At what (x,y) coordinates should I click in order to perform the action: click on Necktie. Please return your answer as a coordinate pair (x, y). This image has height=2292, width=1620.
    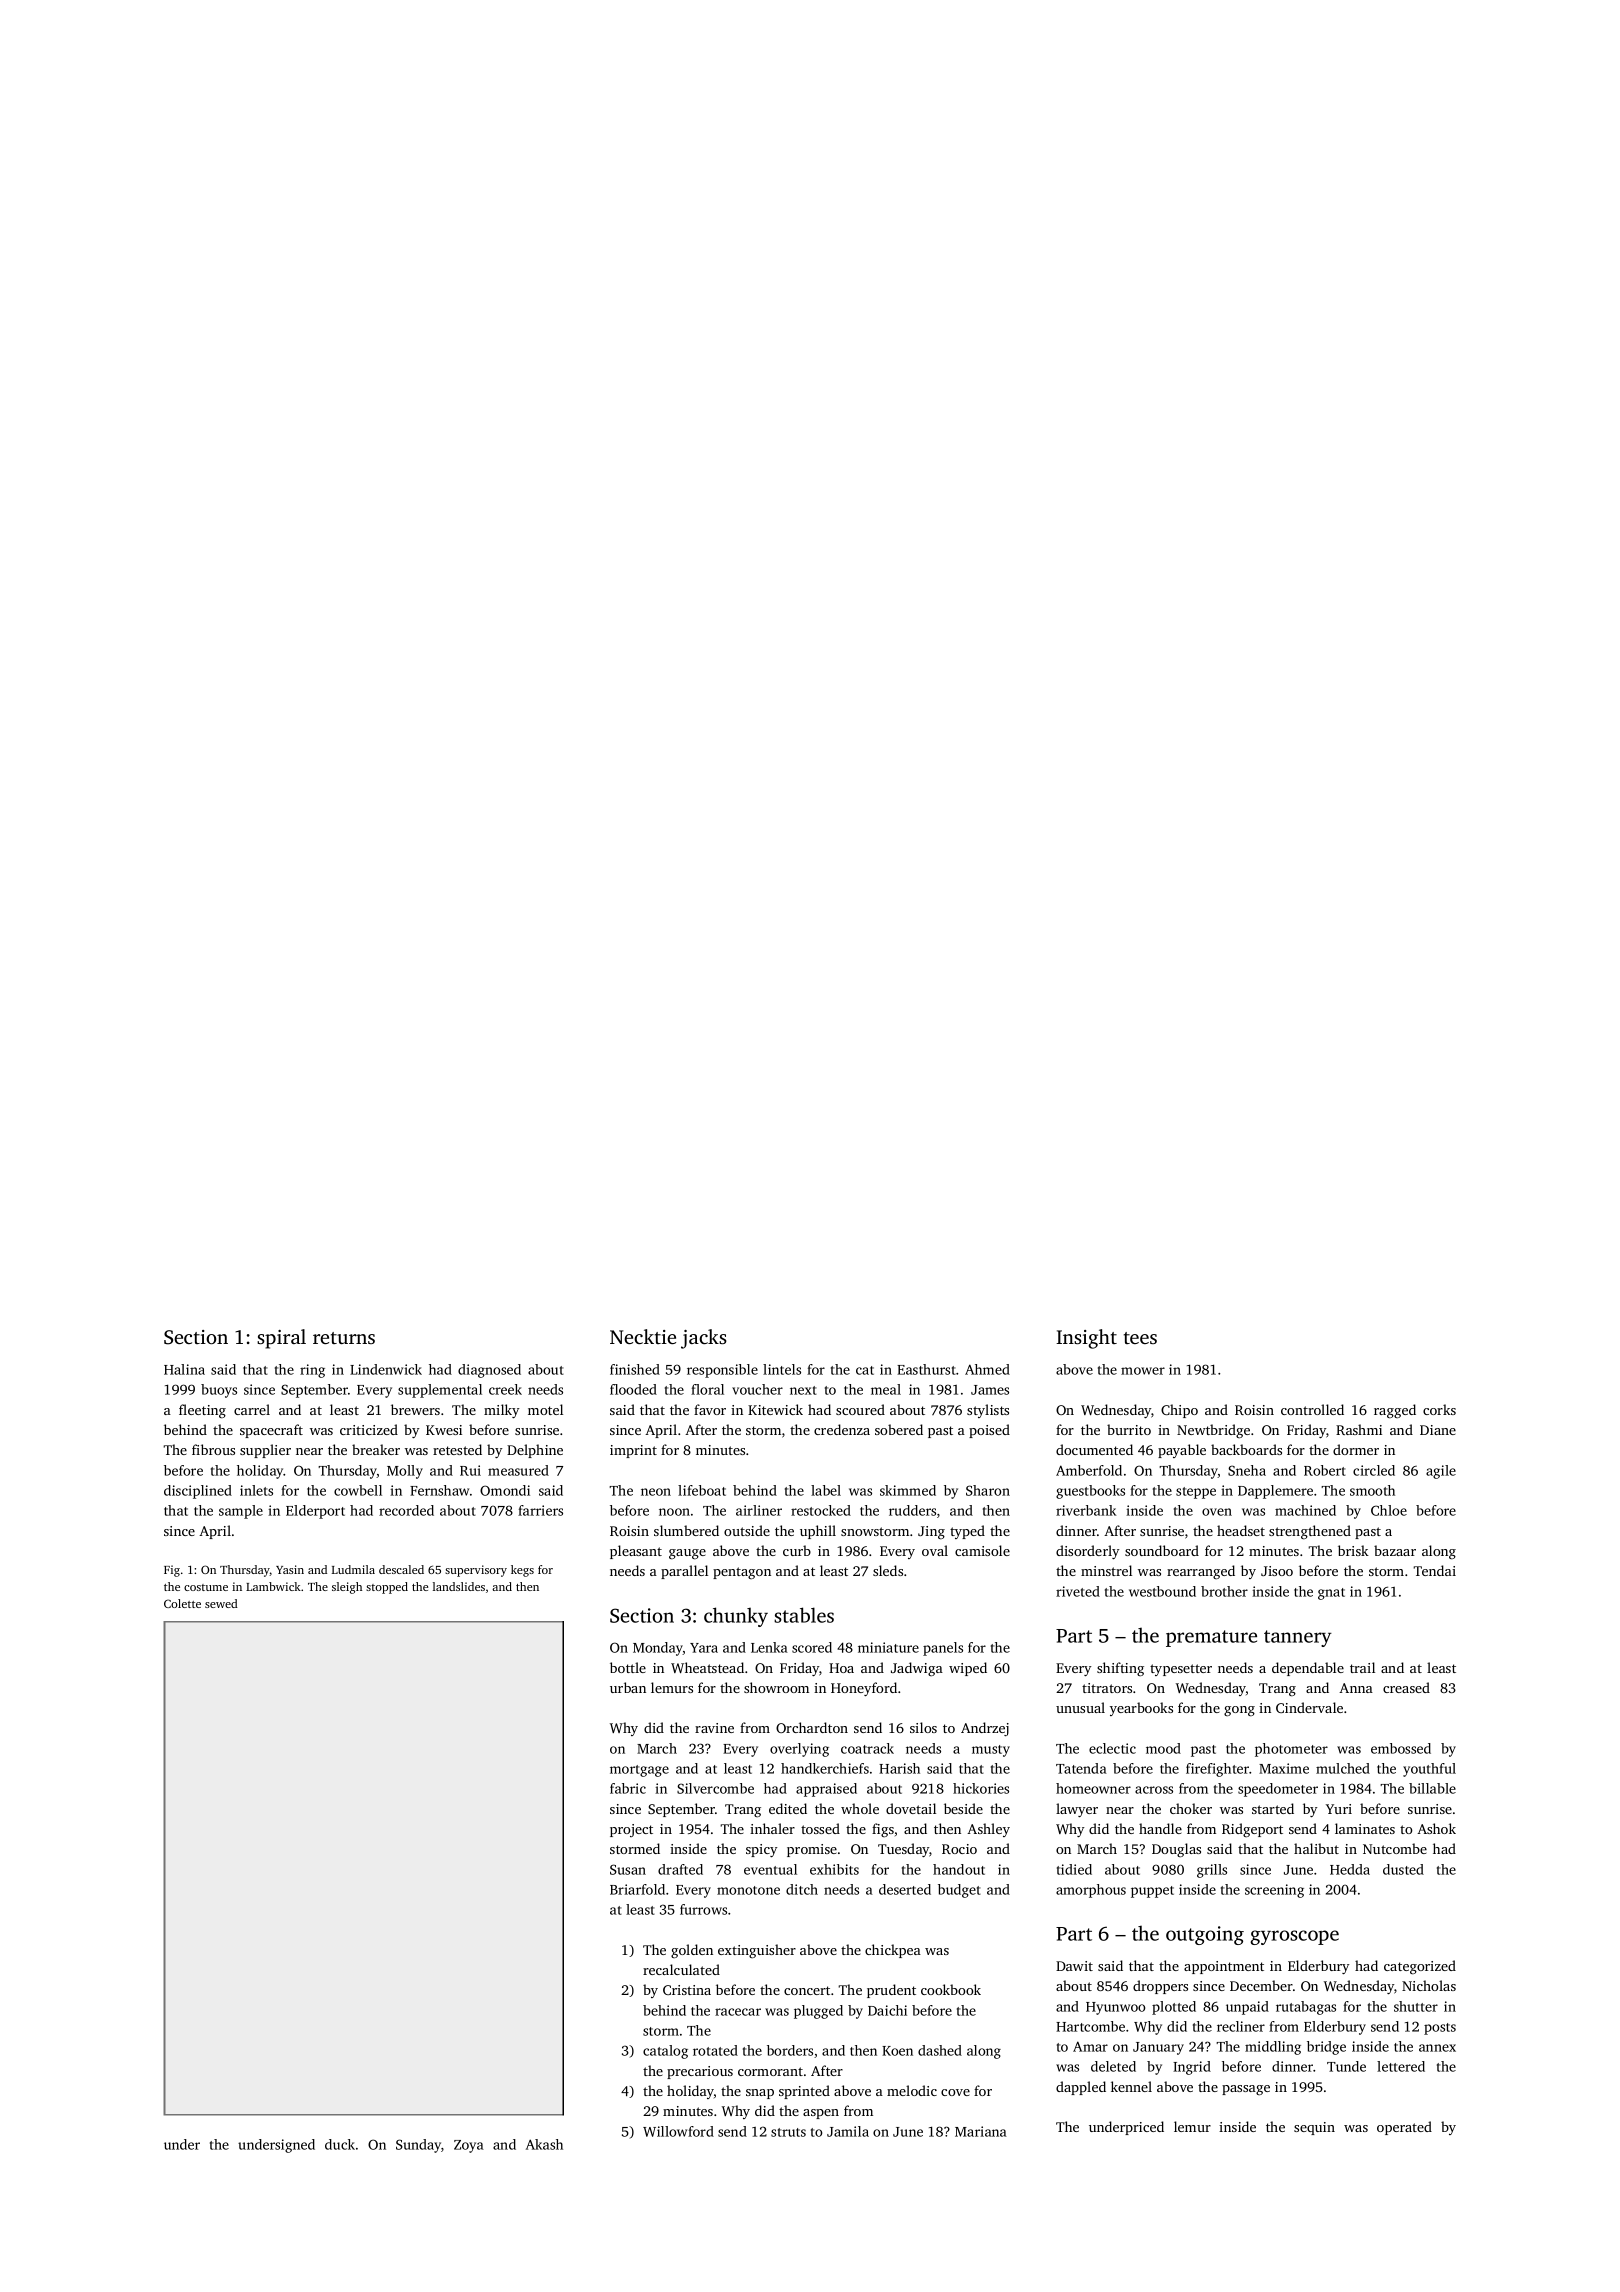
    Looking at the image, I should click on (643, 1336).
